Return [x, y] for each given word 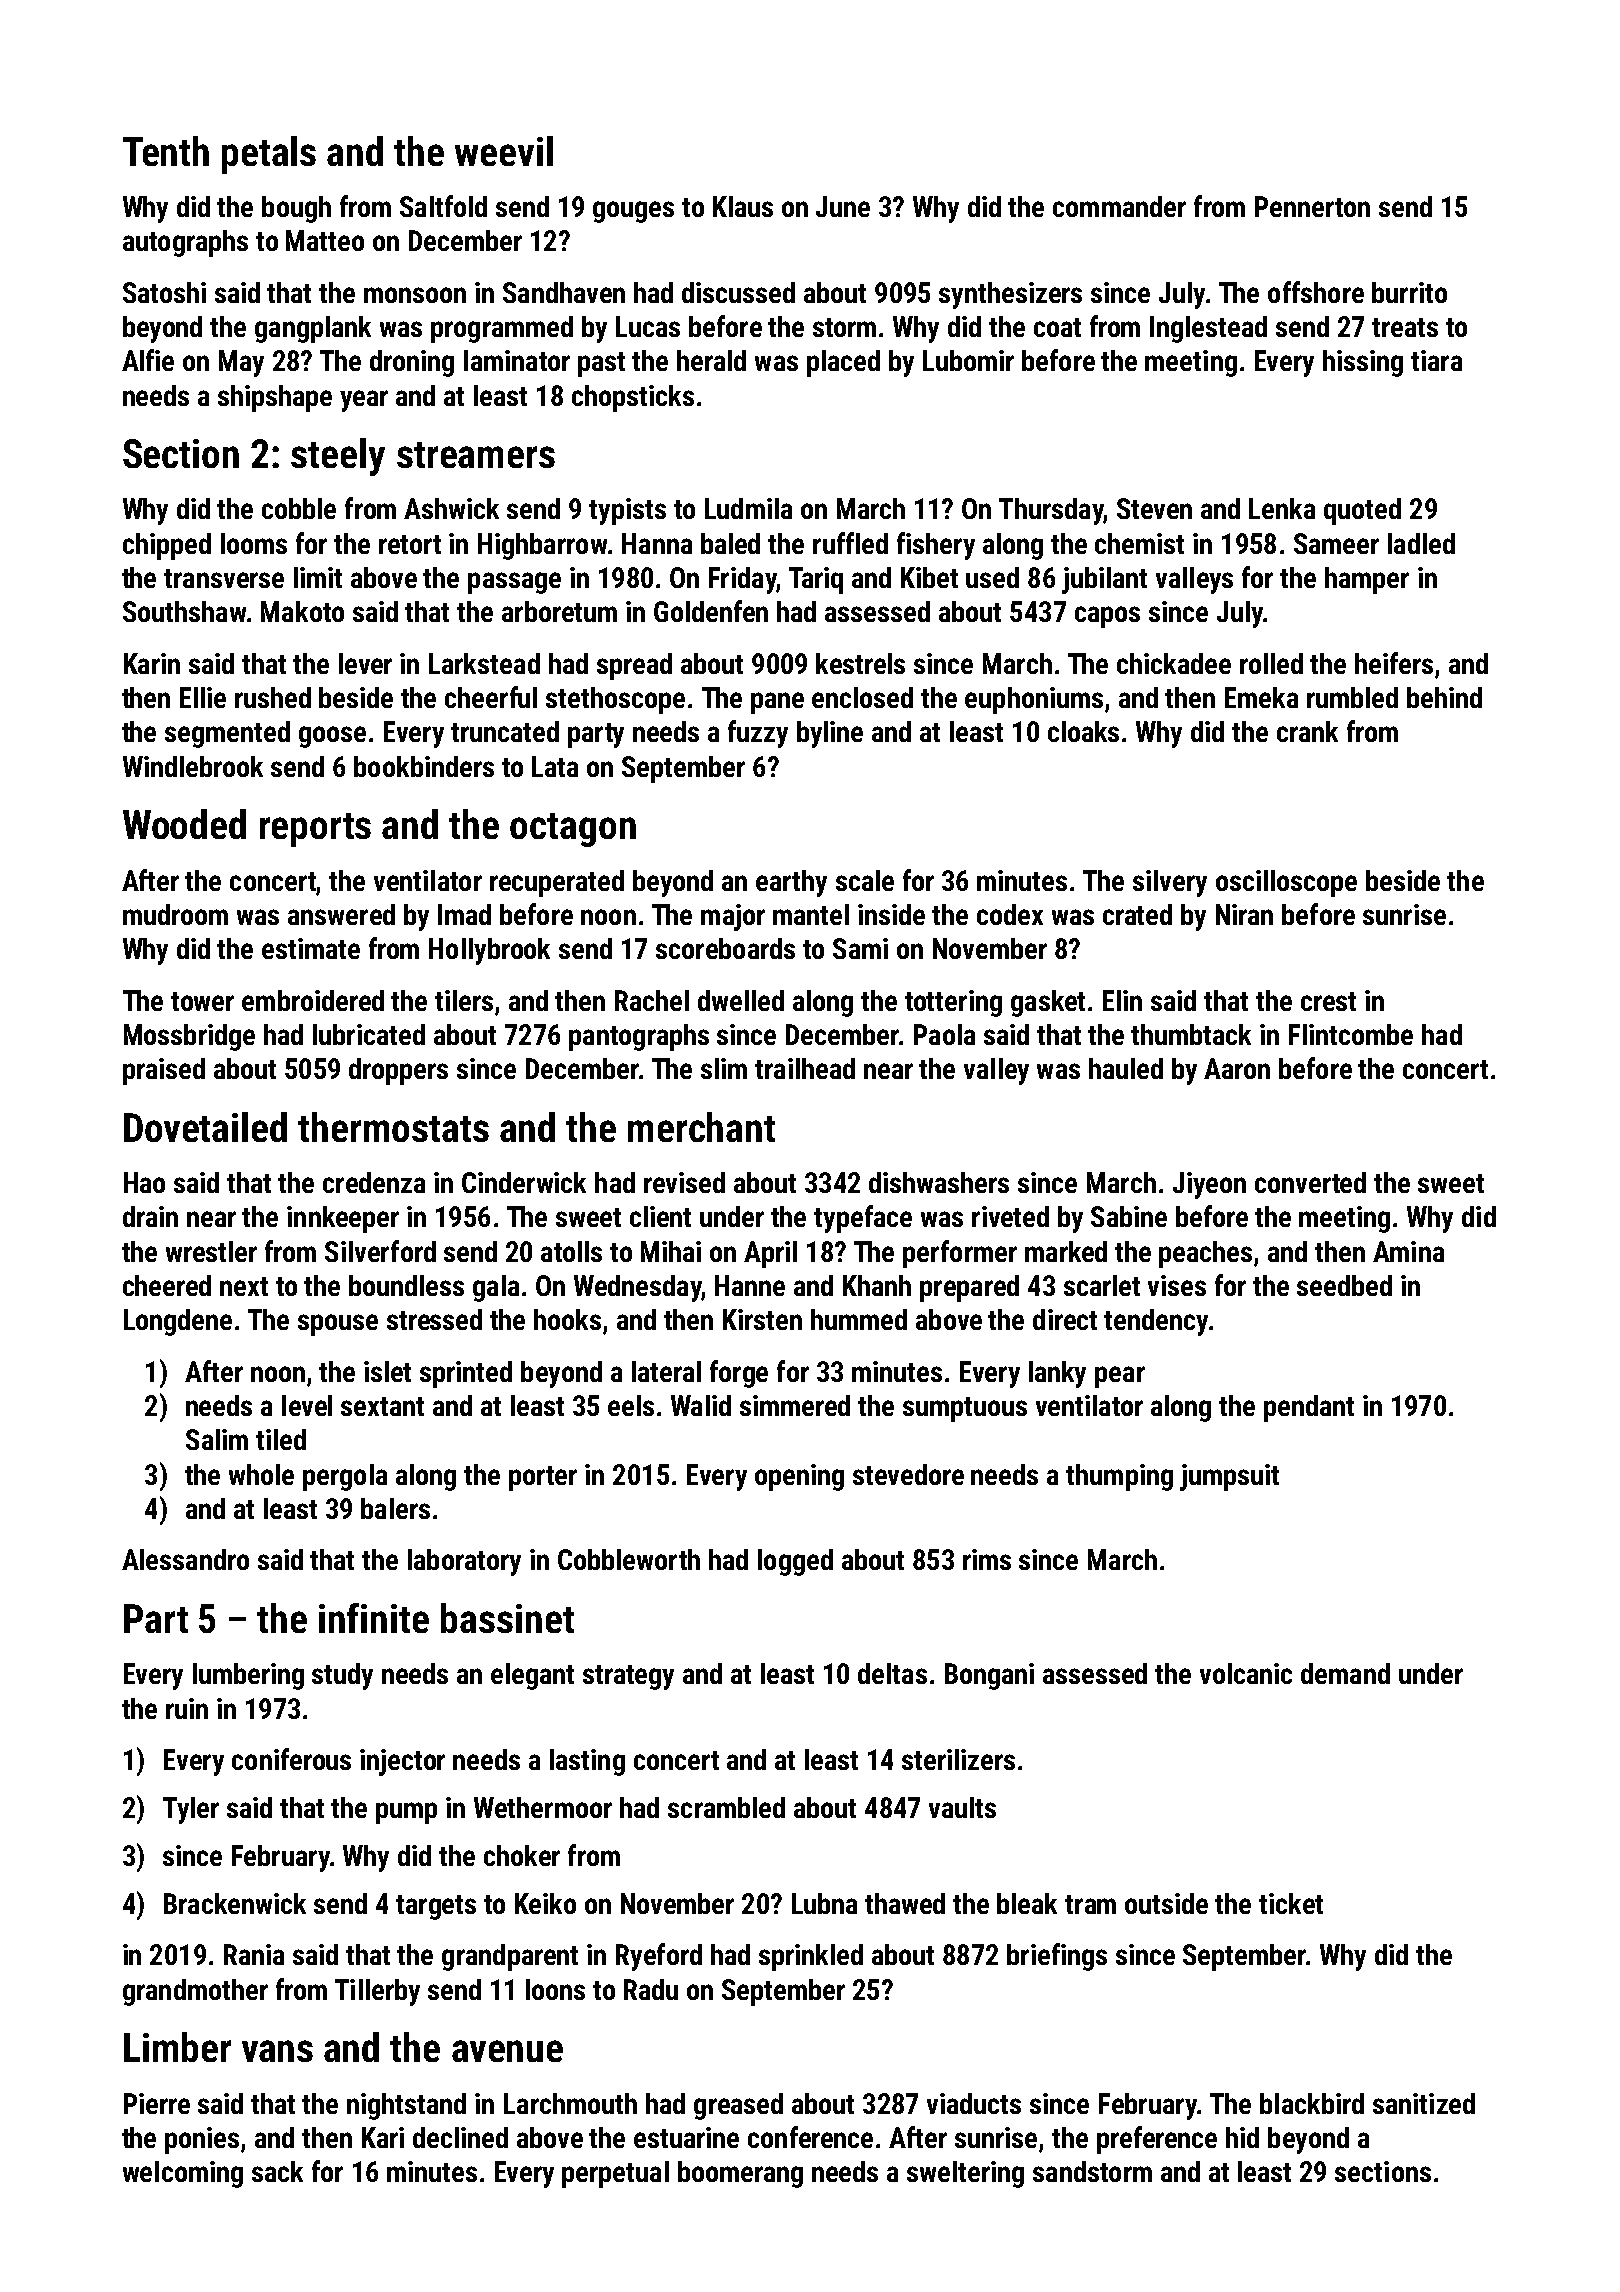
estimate [311, 948]
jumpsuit [1229, 1477]
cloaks [1083, 731]
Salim [217, 1439]
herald [711, 360]
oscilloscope [1286, 883]
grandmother [195, 1992]
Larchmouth [570, 2103]
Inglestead [1208, 329]
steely [338, 457]
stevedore [908, 1474]
